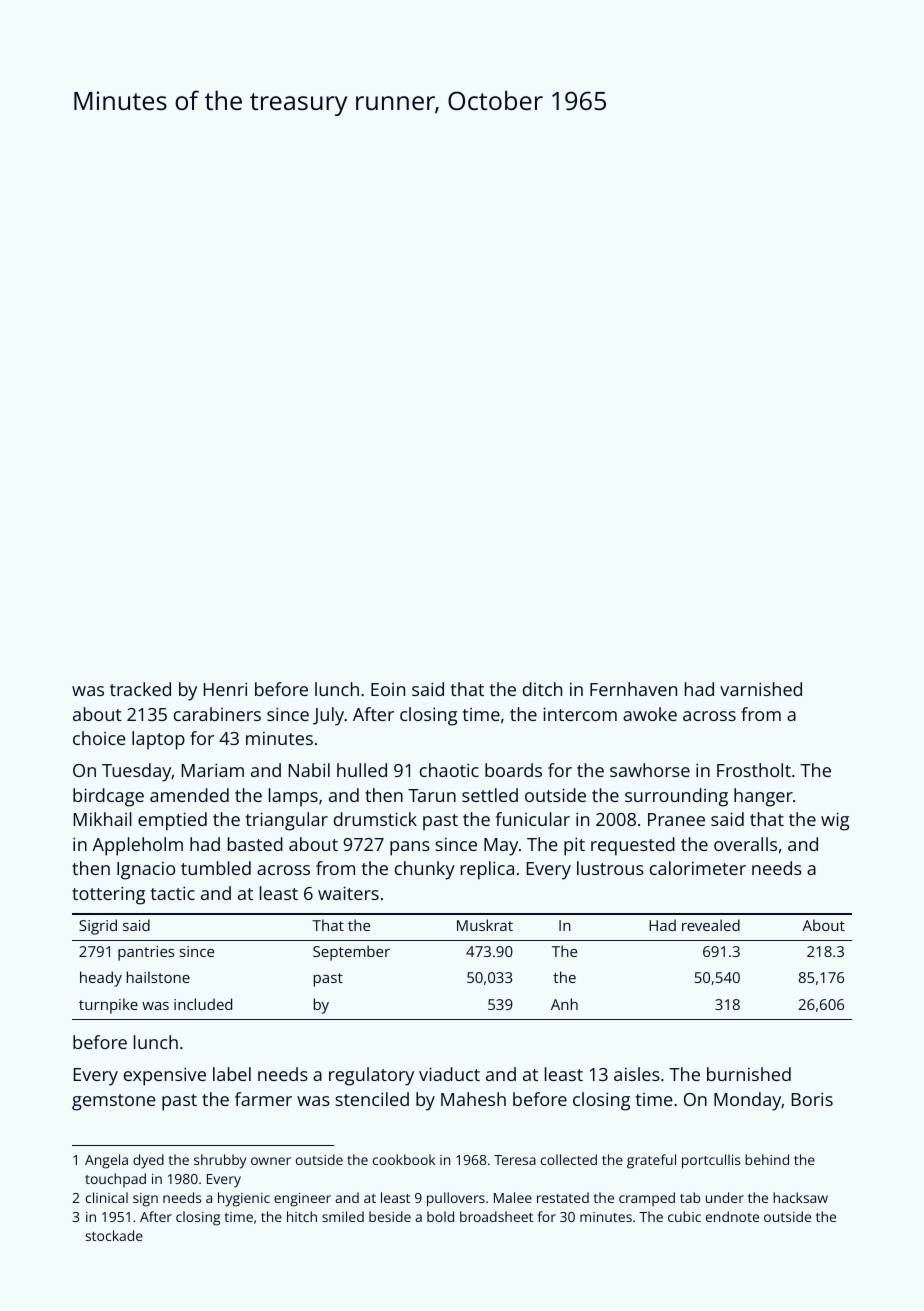 This screenshot has height=1311, width=924. What do you see at coordinates (698, 868) in the screenshot?
I see `calorimeter` at bounding box center [698, 868].
